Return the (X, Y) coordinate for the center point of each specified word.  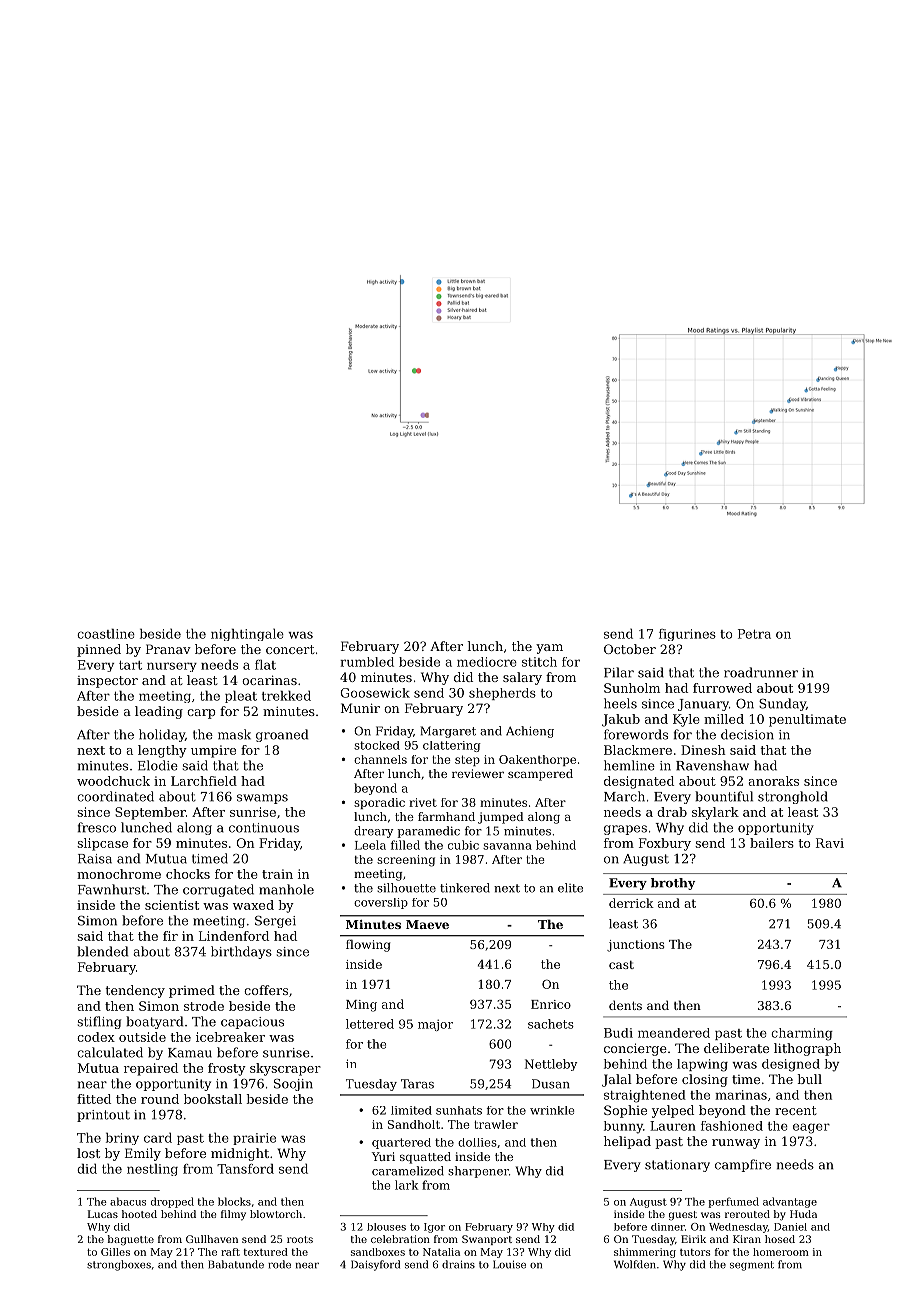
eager (811, 1128)
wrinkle (552, 1110)
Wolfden (635, 1264)
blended (102, 951)
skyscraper (285, 1069)
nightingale (247, 635)
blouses (386, 1227)
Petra (754, 634)
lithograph (807, 1049)
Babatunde (236, 1264)
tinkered (465, 888)
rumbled (367, 662)
